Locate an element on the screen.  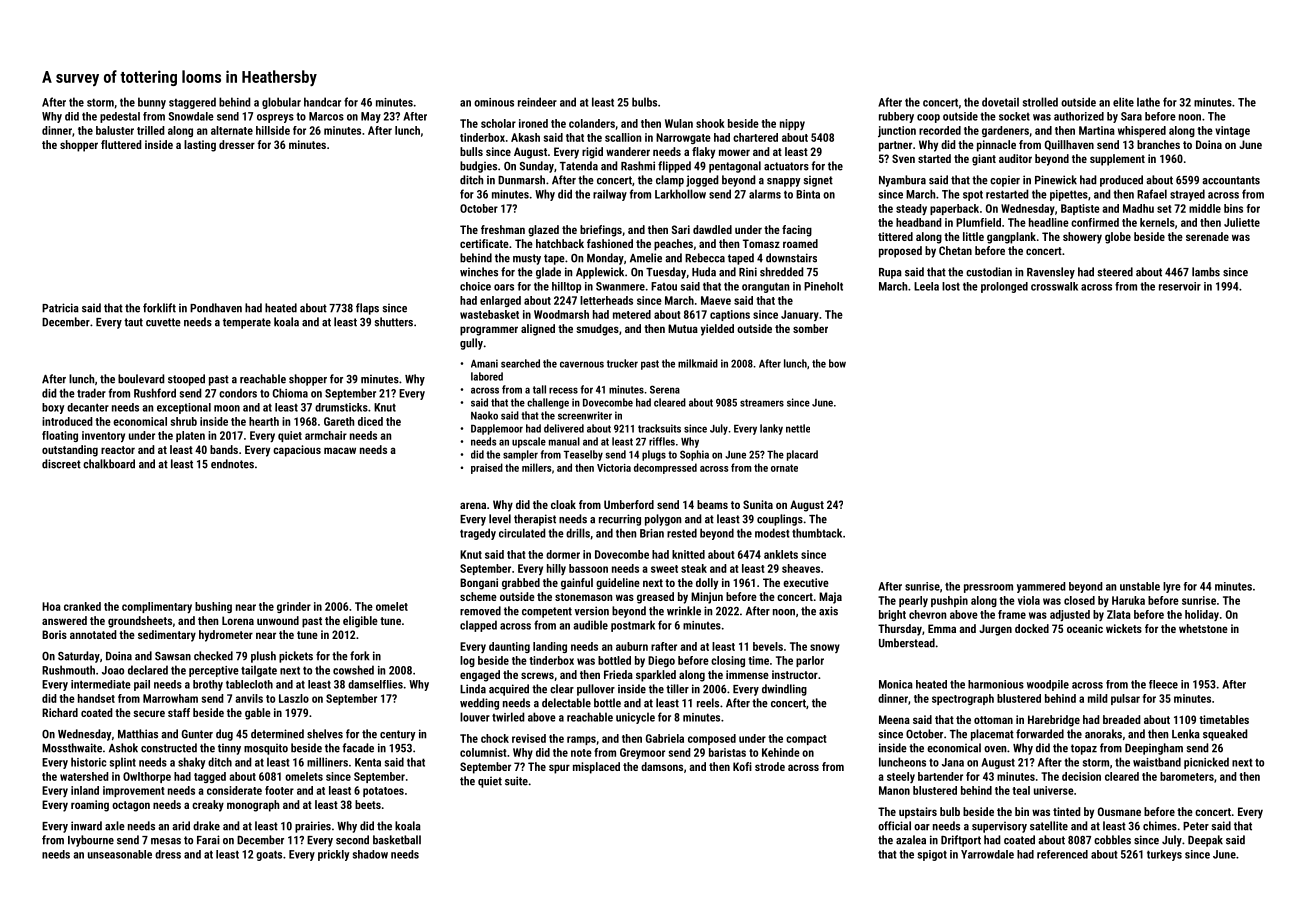
globe is located at coordinates (1118, 238).
